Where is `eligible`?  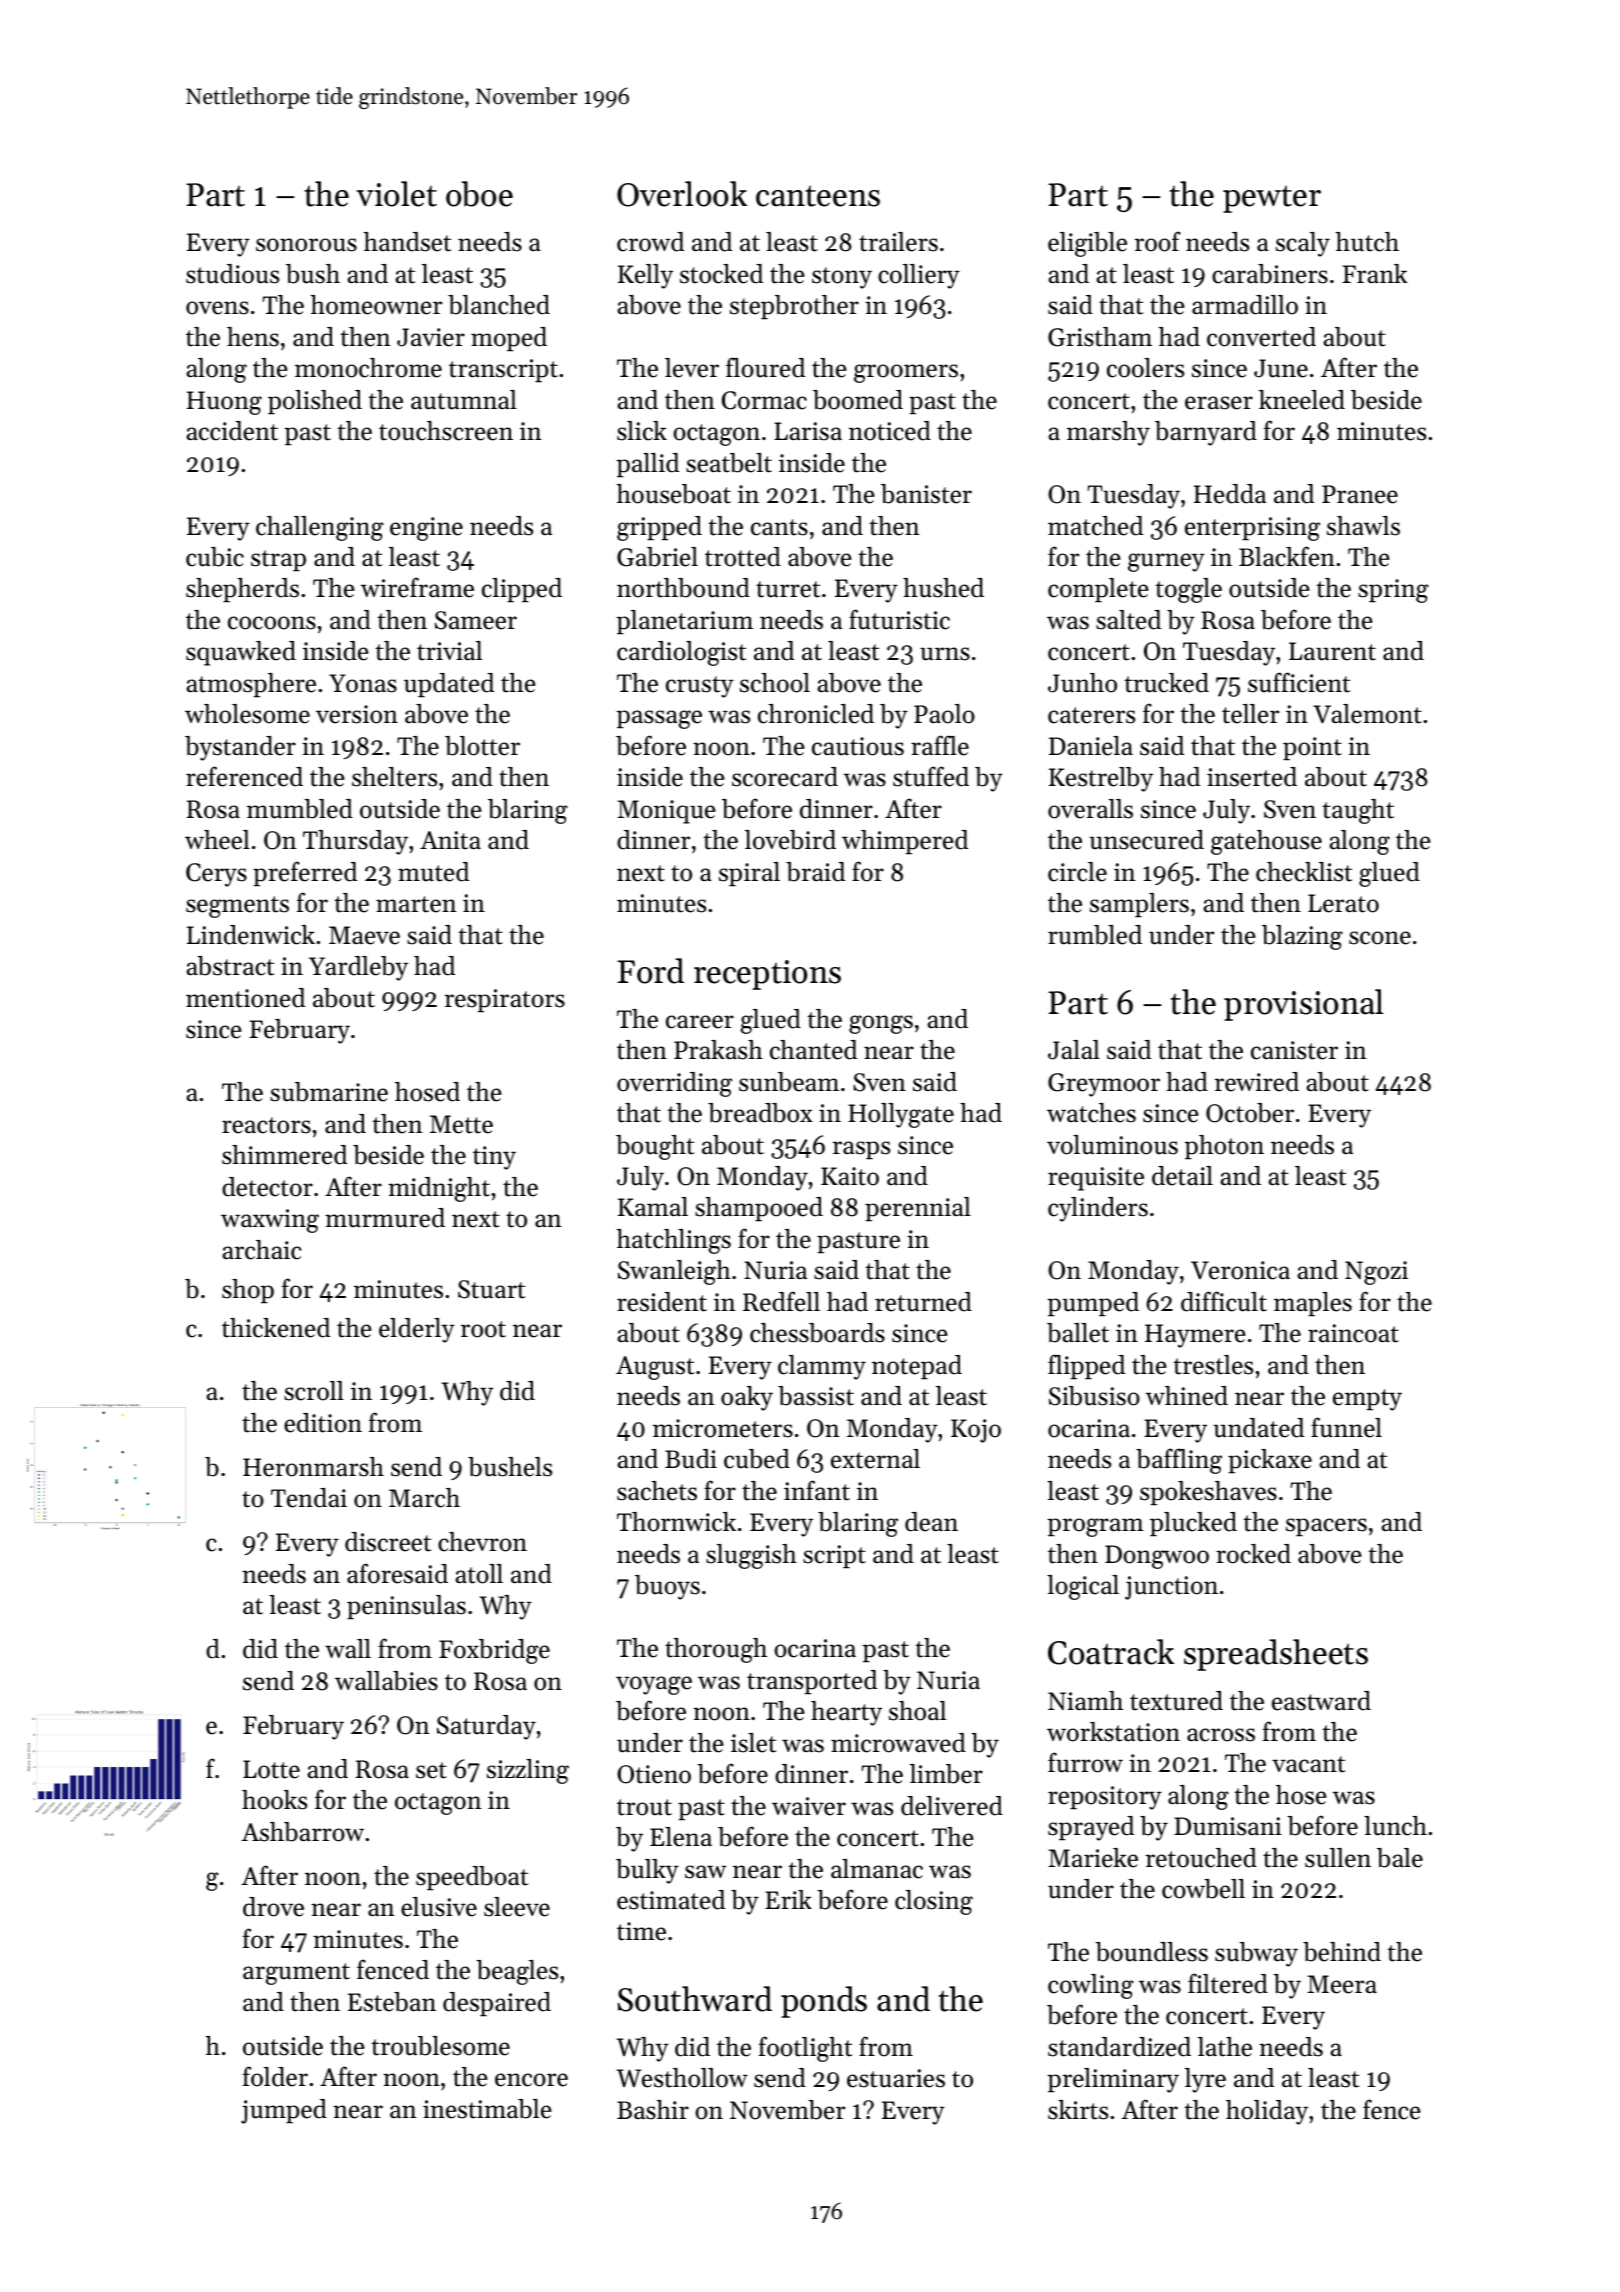
eligible is located at coordinates (1087, 244).
